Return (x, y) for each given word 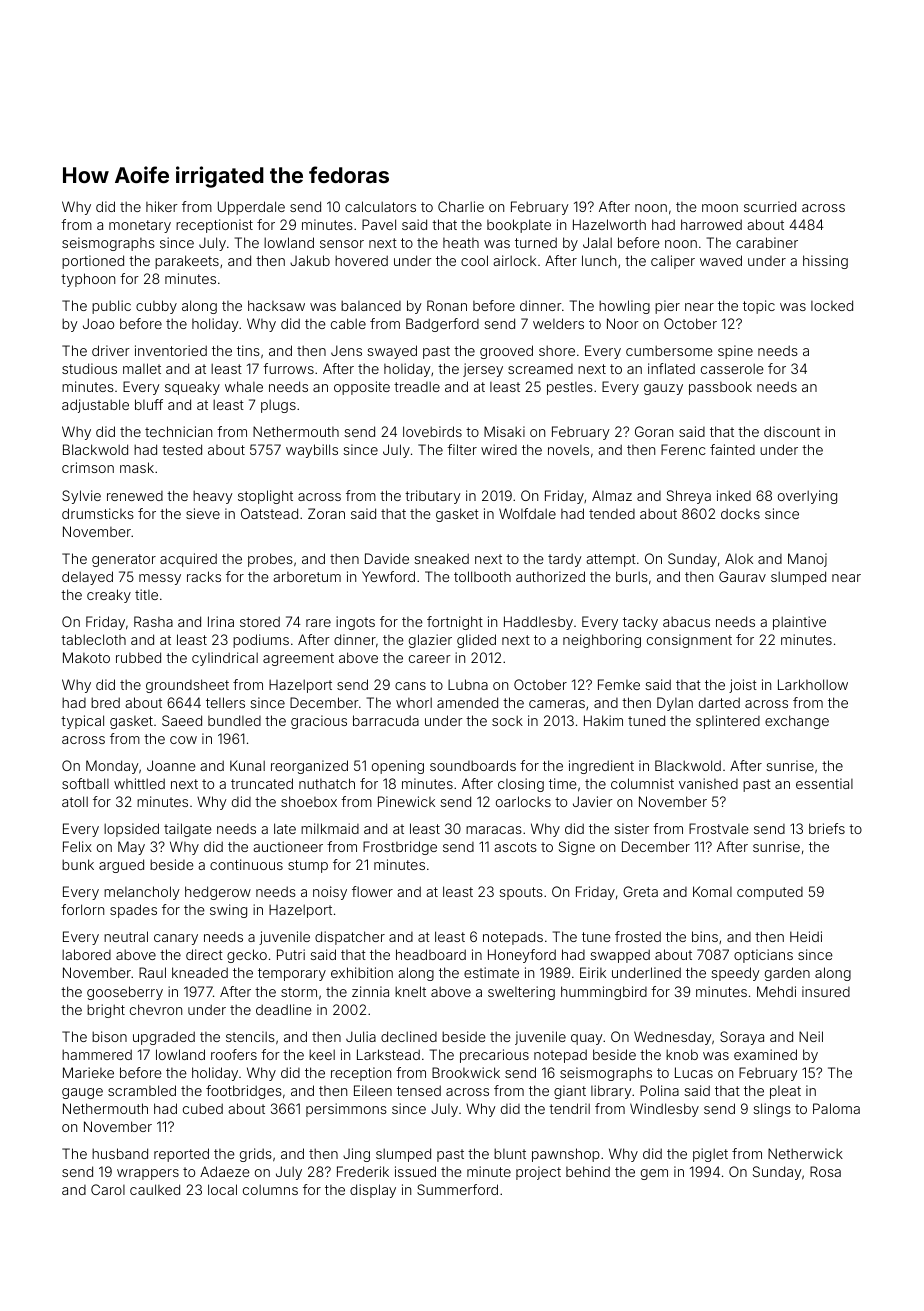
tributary (433, 497)
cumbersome (669, 350)
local (222, 1189)
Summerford (457, 1189)
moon (720, 208)
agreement (298, 659)
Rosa (825, 1171)
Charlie (461, 206)
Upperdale (251, 208)
